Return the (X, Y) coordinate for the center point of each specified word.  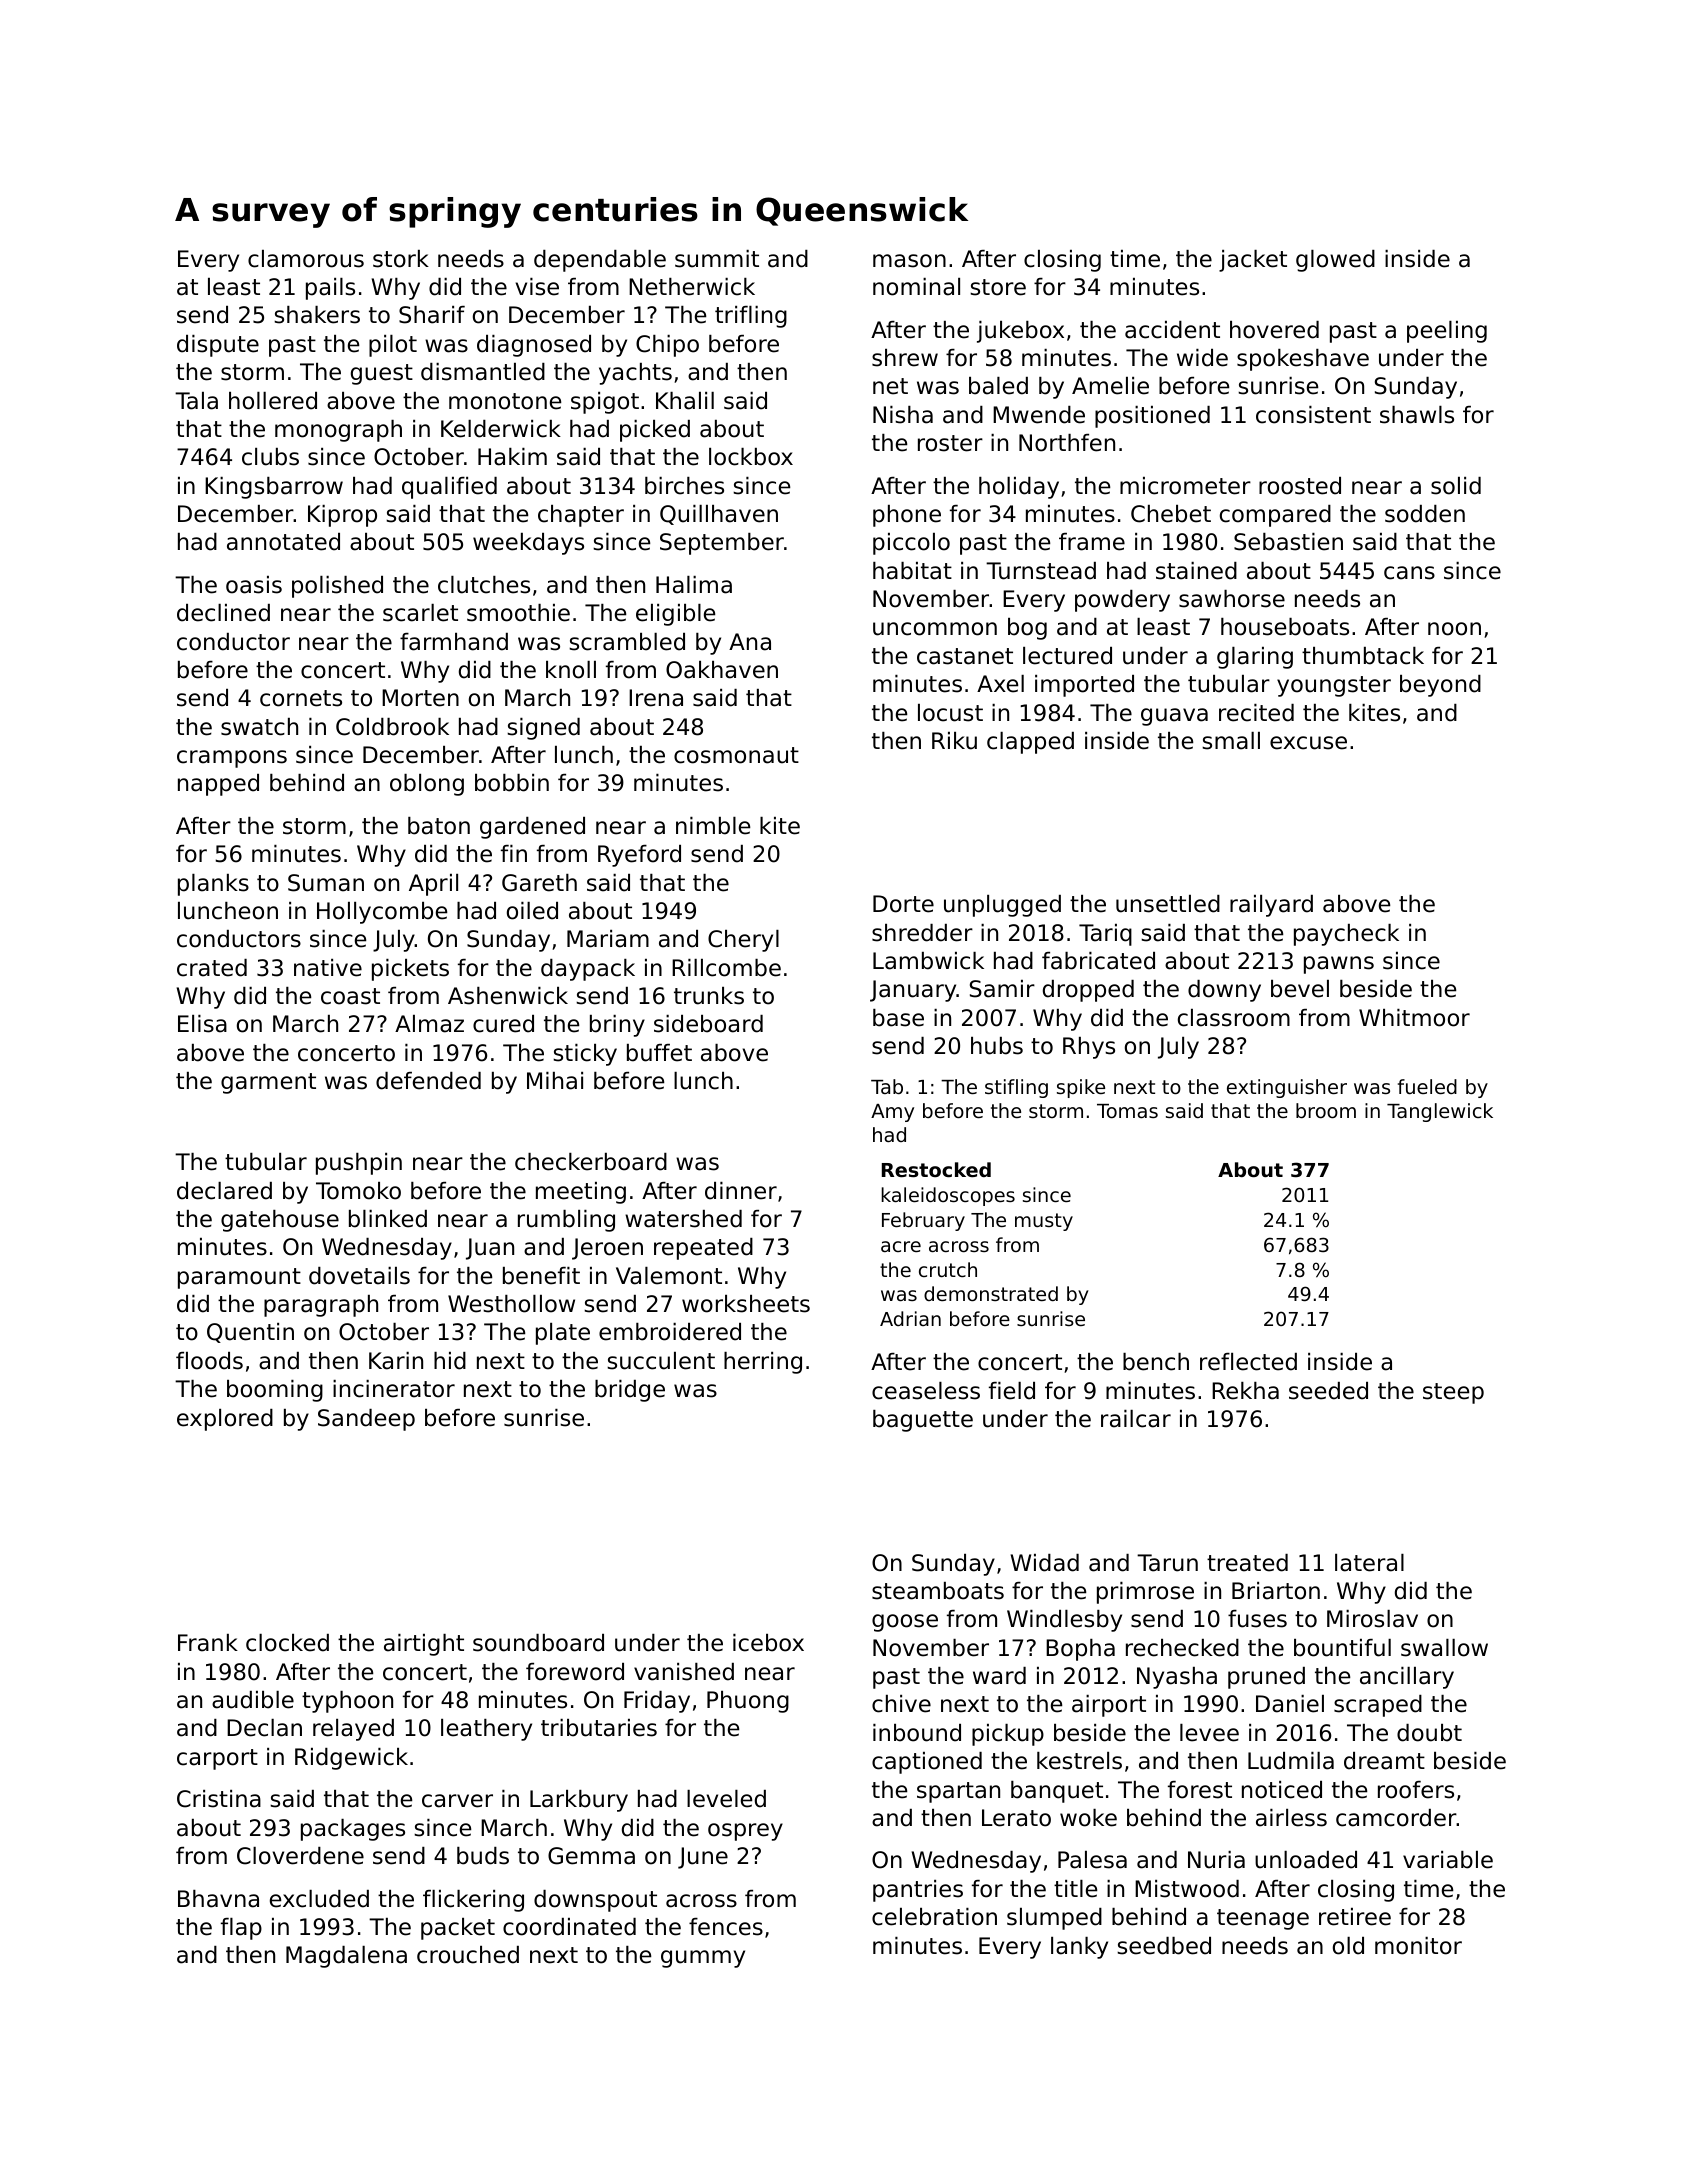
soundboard (538, 1643)
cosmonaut (736, 755)
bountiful (1342, 1648)
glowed (1335, 261)
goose (905, 1623)
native (328, 968)
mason (909, 261)
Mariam (608, 939)
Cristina (219, 1799)
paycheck (1346, 935)
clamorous (306, 259)
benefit (541, 1276)
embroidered (670, 1332)
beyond (1440, 686)
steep (1453, 1393)
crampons (232, 759)
